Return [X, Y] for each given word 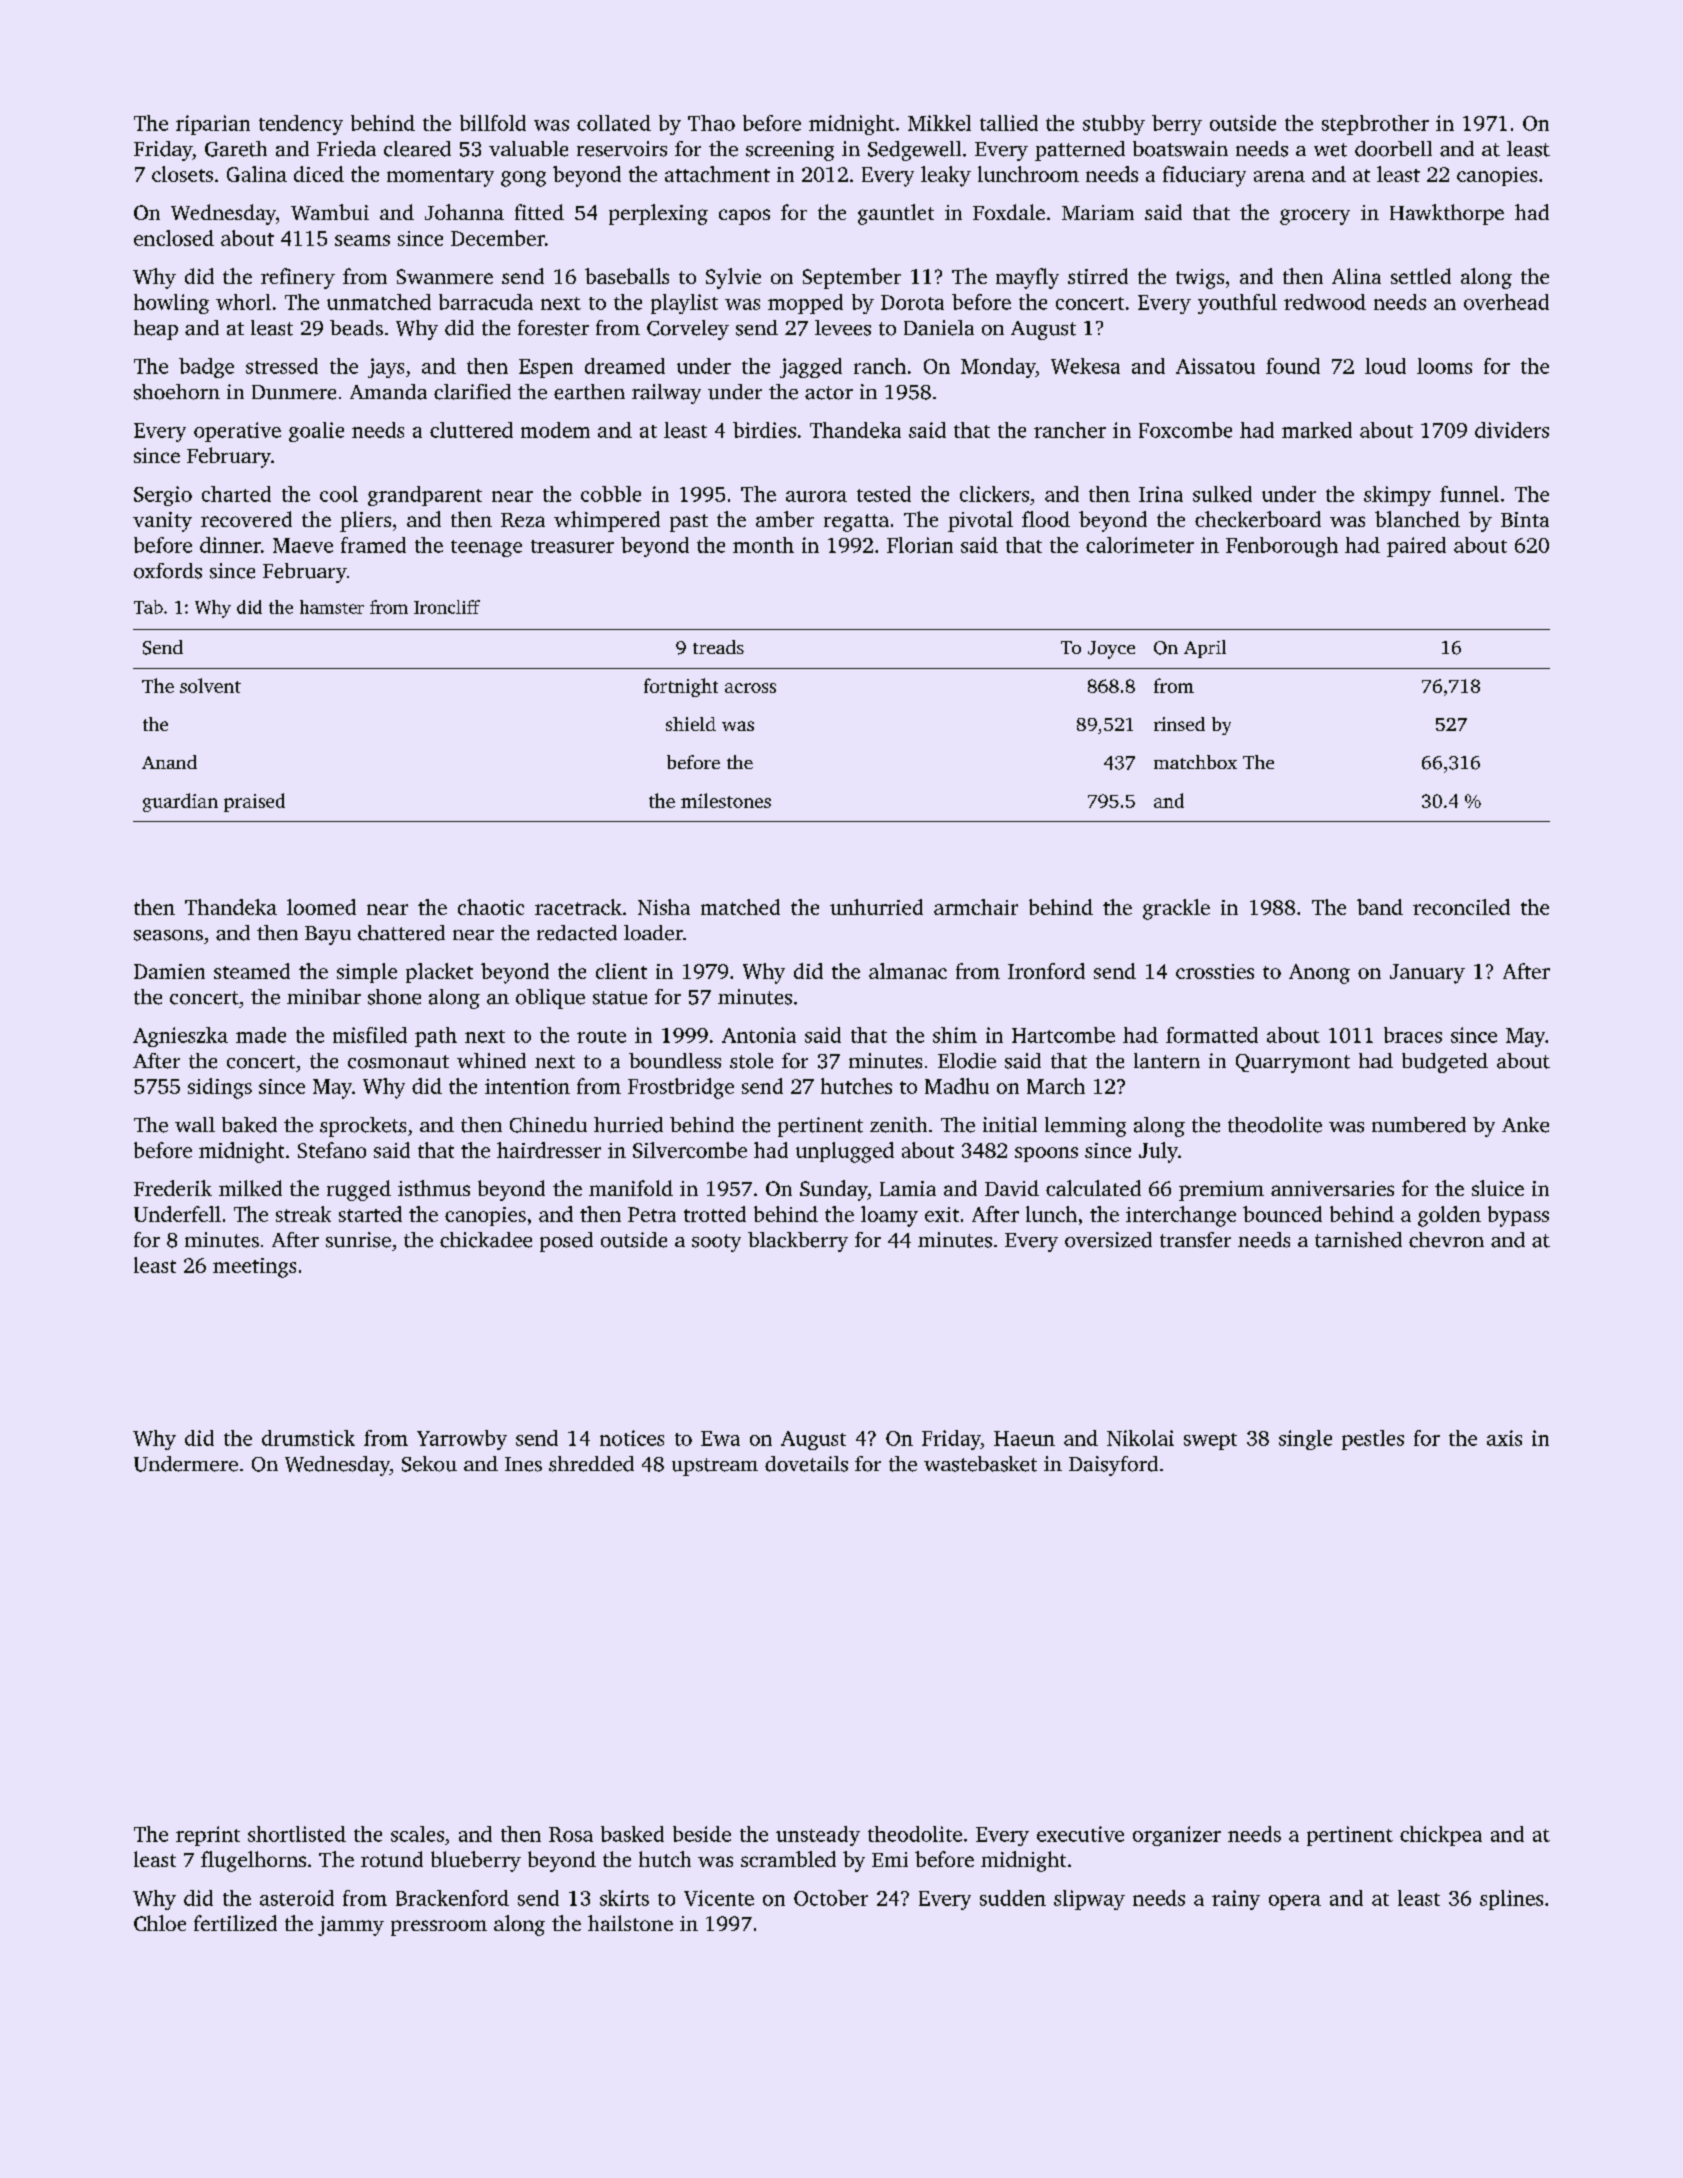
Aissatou [1215, 366]
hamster [332, 607]
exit [942, 1214]
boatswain [1180, 149]
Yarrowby [462, 1440]
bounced [1282, 1214]
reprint [208, 1836]
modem [555, 430]
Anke [1525, 1125]
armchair [976, 907]
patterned [1080, 151]
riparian [213, 125]
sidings [220, 1088]
